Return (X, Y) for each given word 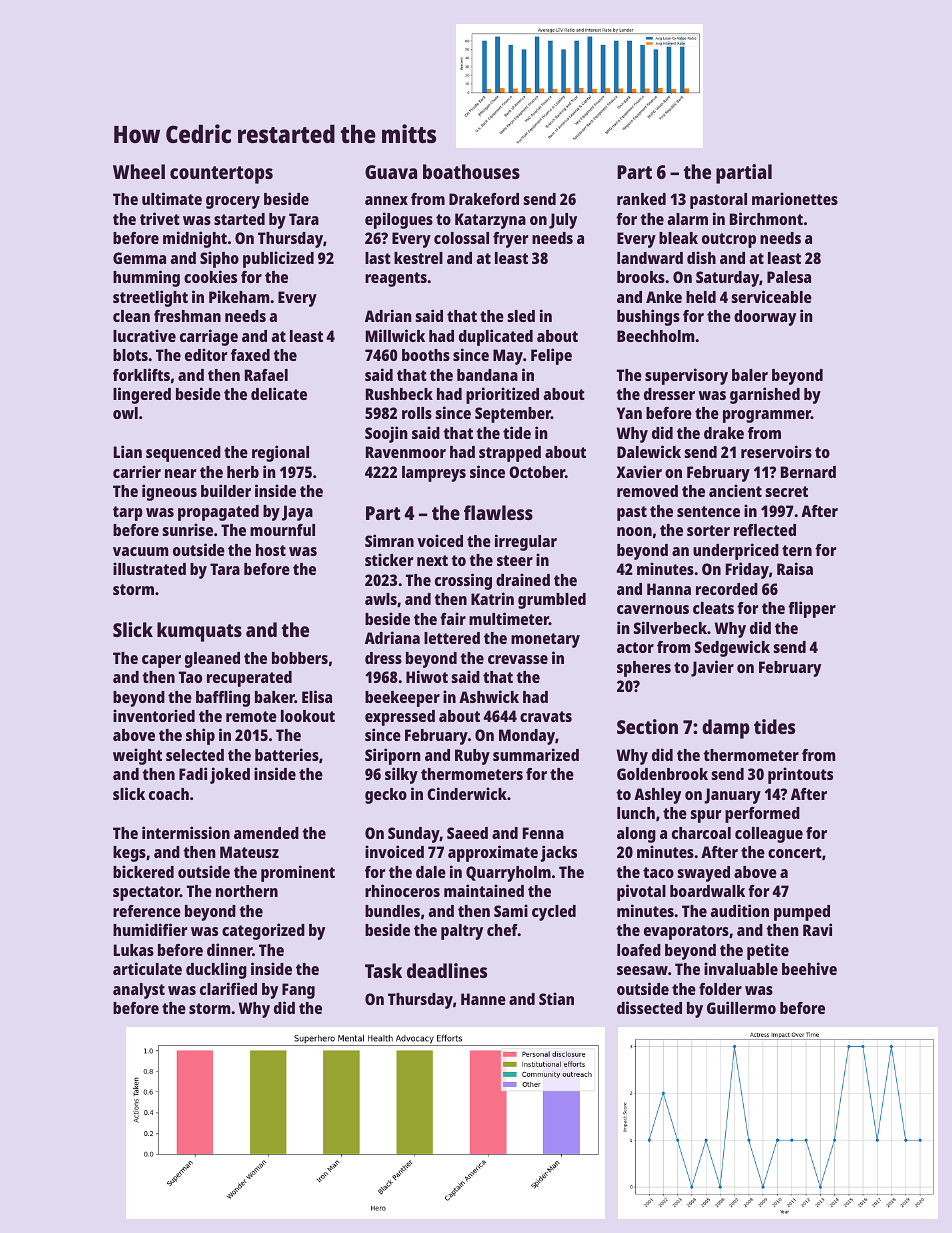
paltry (462, 932)
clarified (228, 988)
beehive (809, 968)
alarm (688, 219)
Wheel (139, 171)
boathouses (471, 171)
